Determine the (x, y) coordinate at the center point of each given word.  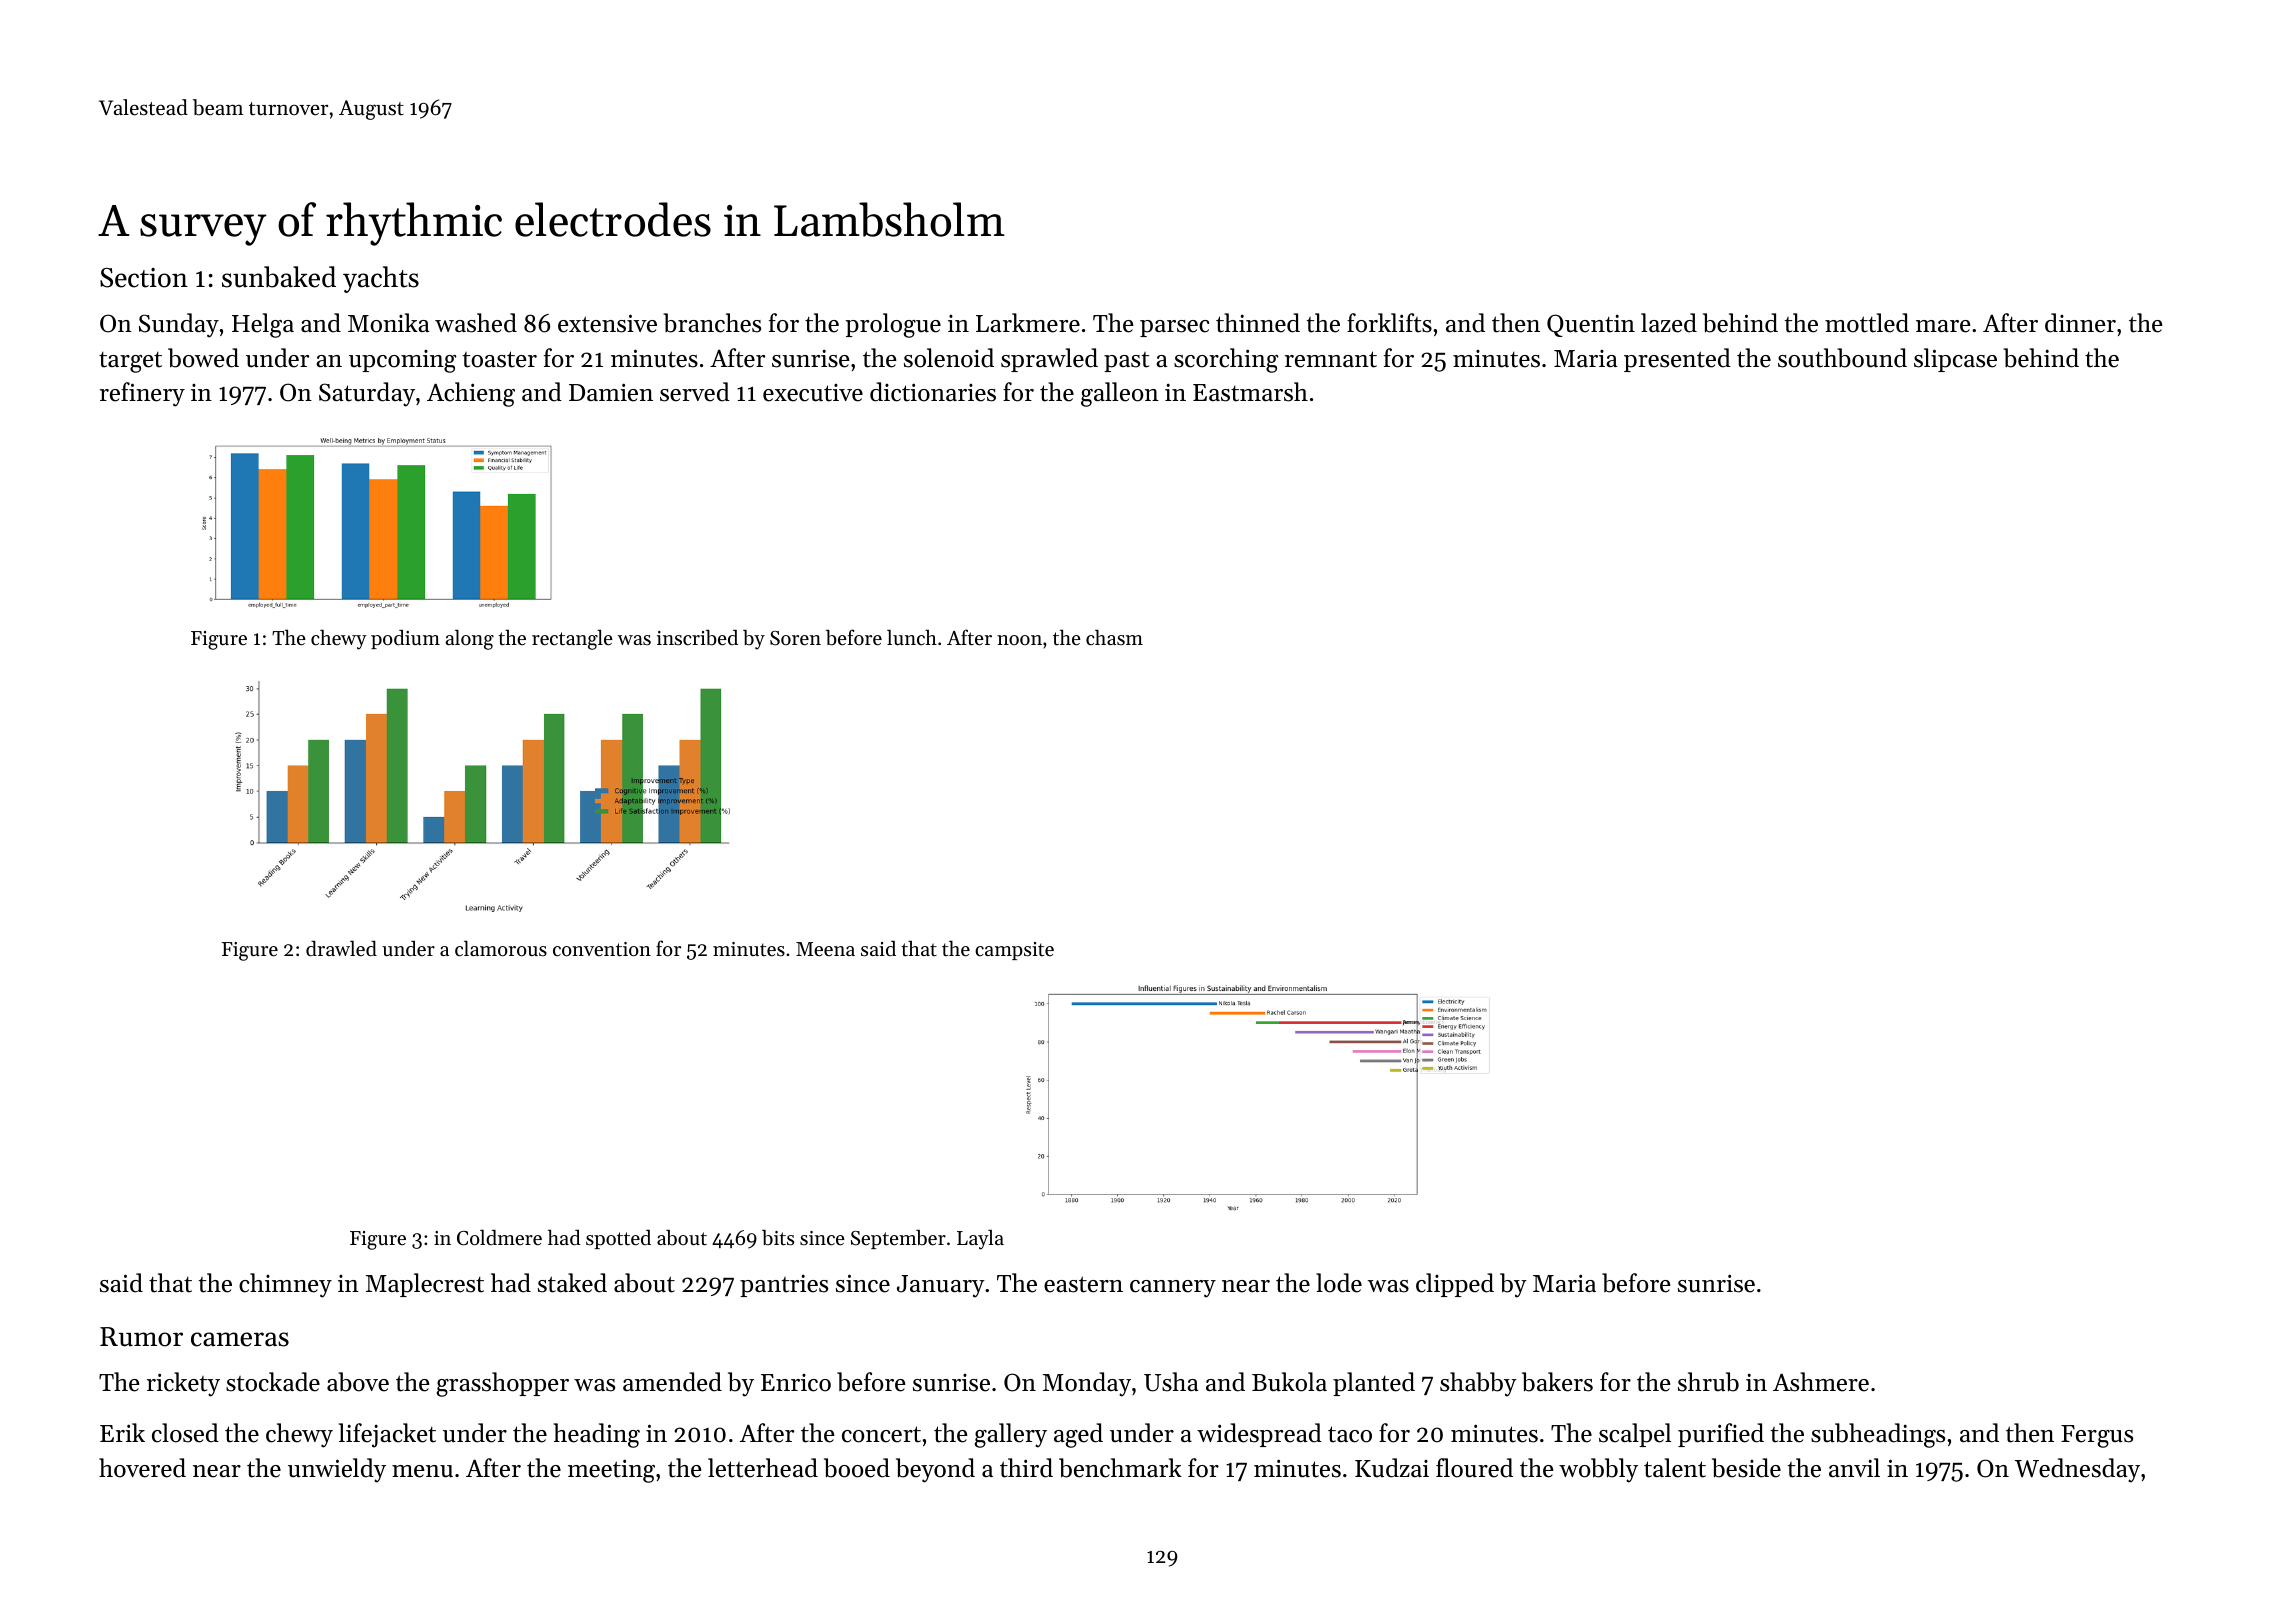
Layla (980, 1239)
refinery (142, 394)
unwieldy (337, 1470)
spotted (618, 1239)
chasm (1114, 637)
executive (813, 393)
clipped (1455, 1285)
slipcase (1955, 360)
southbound (1842, 358)
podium (405, 639)
